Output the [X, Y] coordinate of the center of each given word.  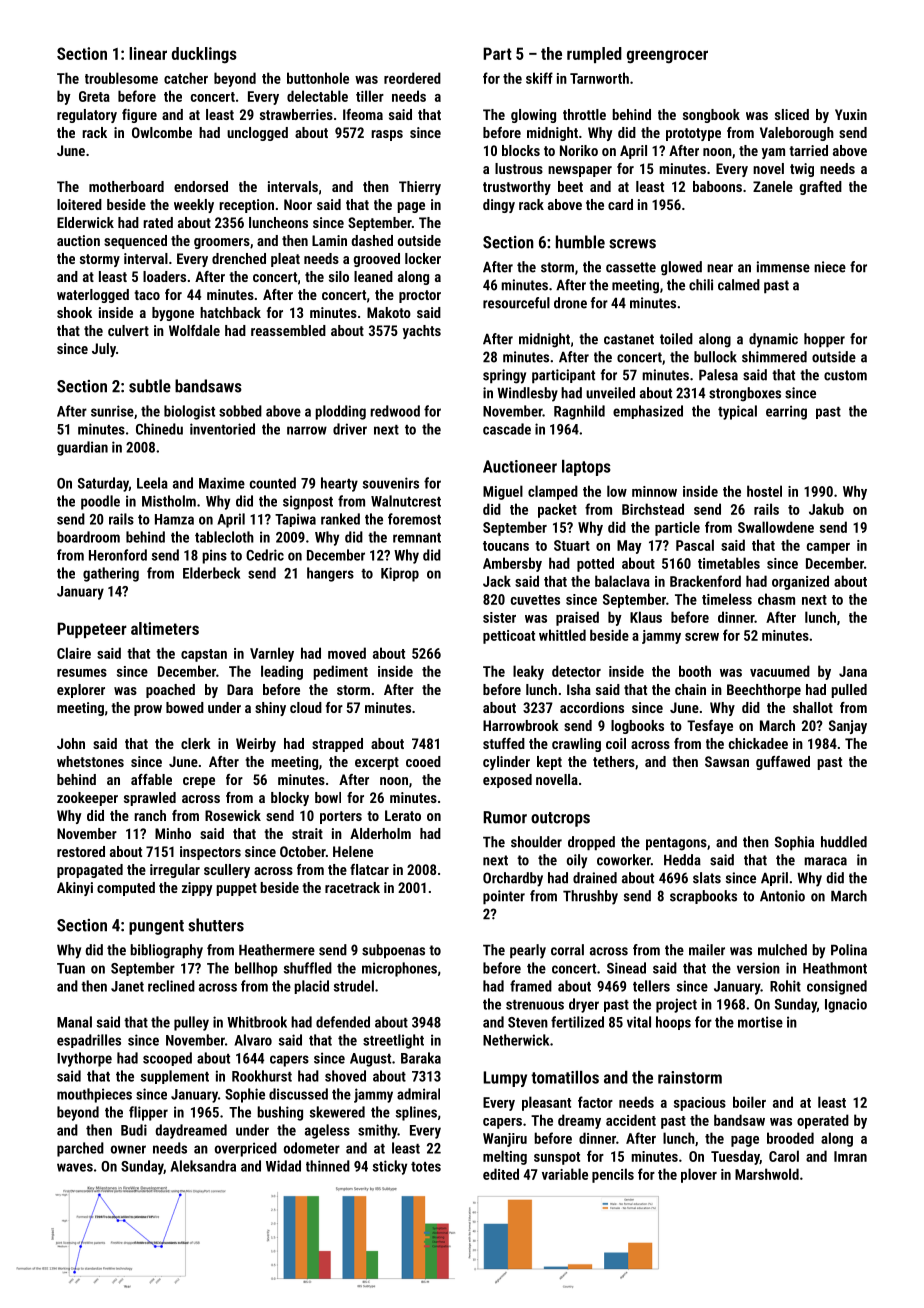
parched [80, 1149]
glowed [681, 268]
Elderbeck [211, 573]
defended [343, 1022]
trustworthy [517, 188]
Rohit [785, 986]
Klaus [646, 617]
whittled [562, 635]
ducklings [204, 55]
